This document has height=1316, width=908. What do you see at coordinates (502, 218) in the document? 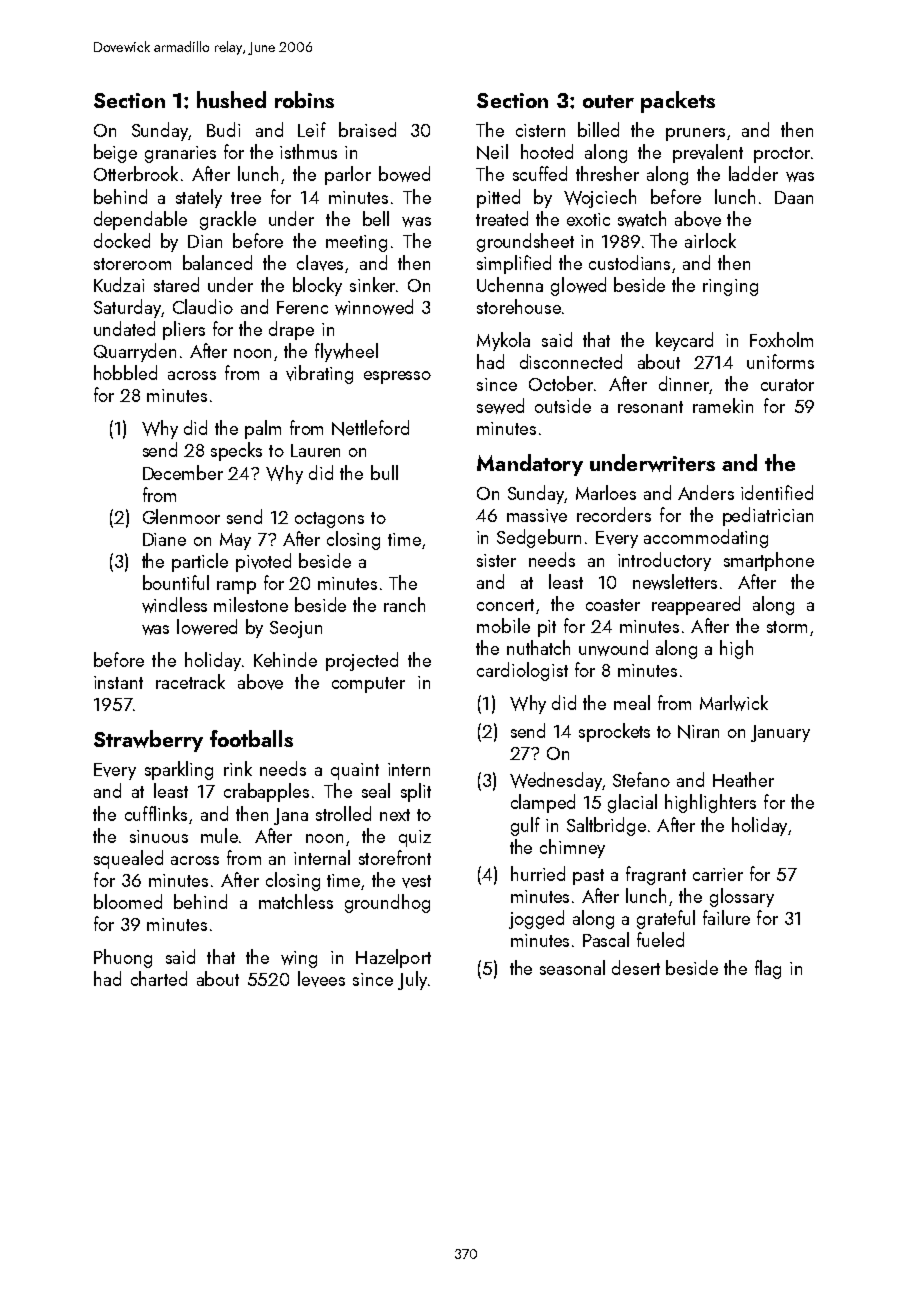
I see `treated` at bounding box center [502, 218].
